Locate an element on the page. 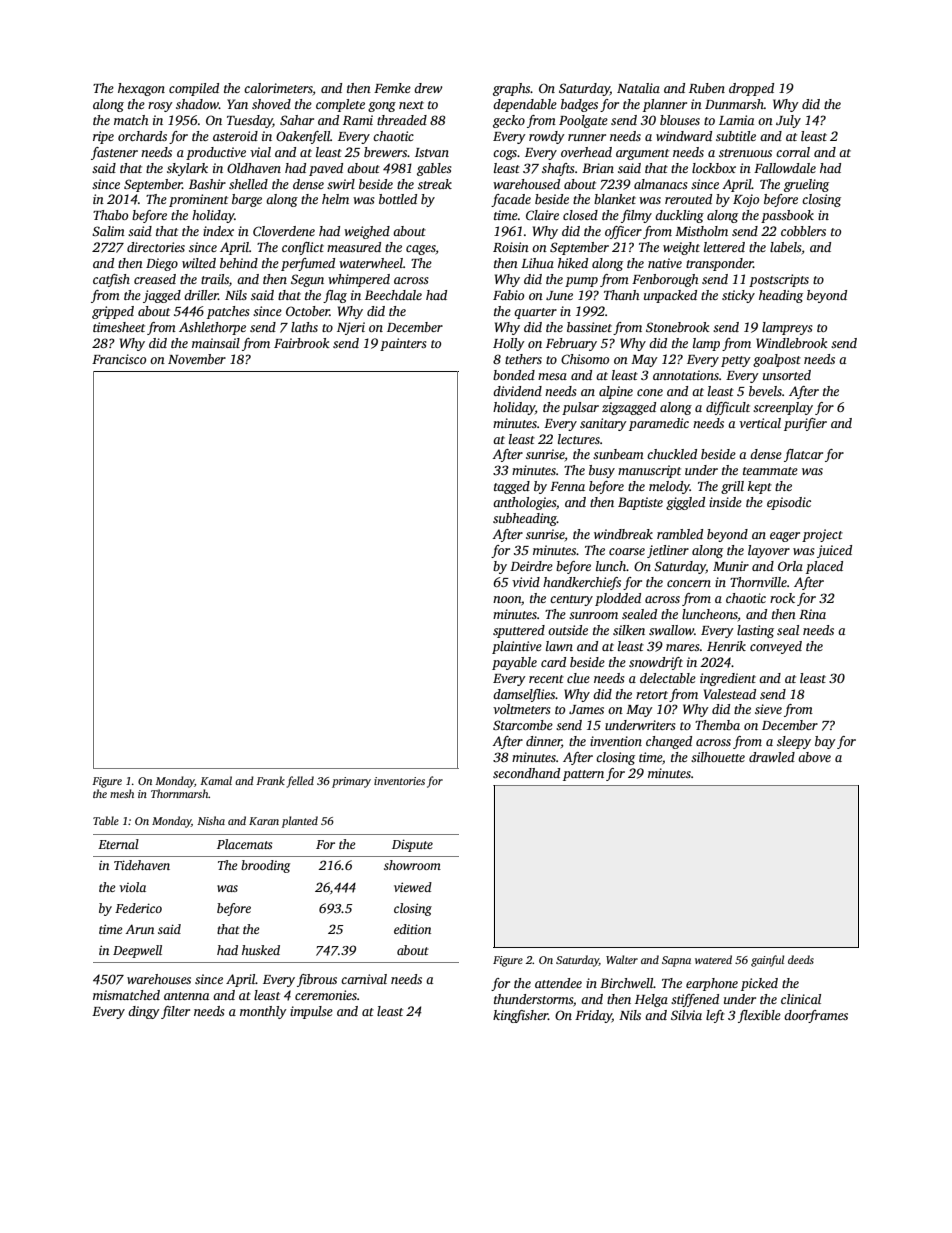 This document has height=1233, width=952. compiled is located at coordinates (194, 89).
